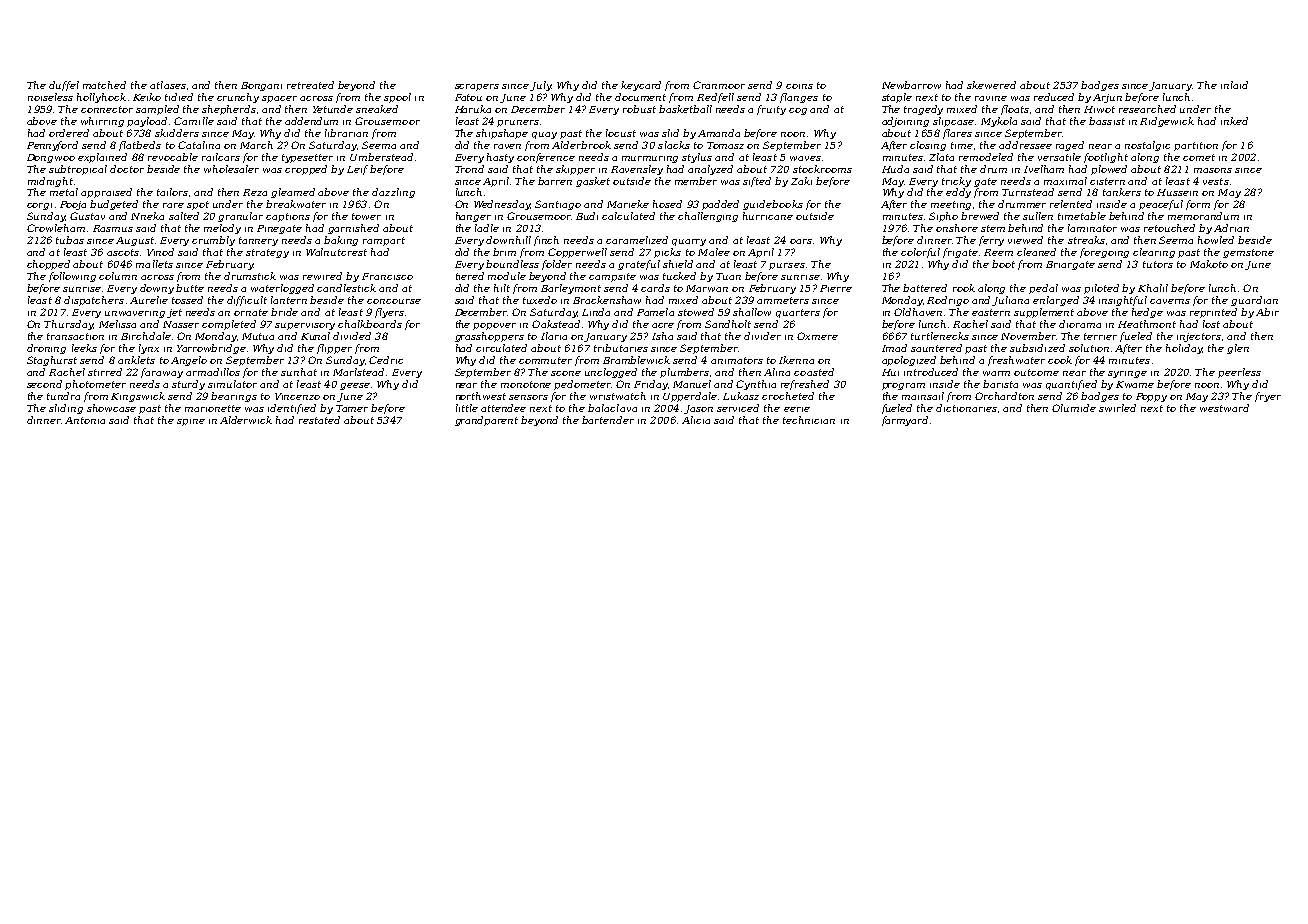  Describe the element at coordinates (1209, 264) in the screenshot. I see `Makoto` at that location.
